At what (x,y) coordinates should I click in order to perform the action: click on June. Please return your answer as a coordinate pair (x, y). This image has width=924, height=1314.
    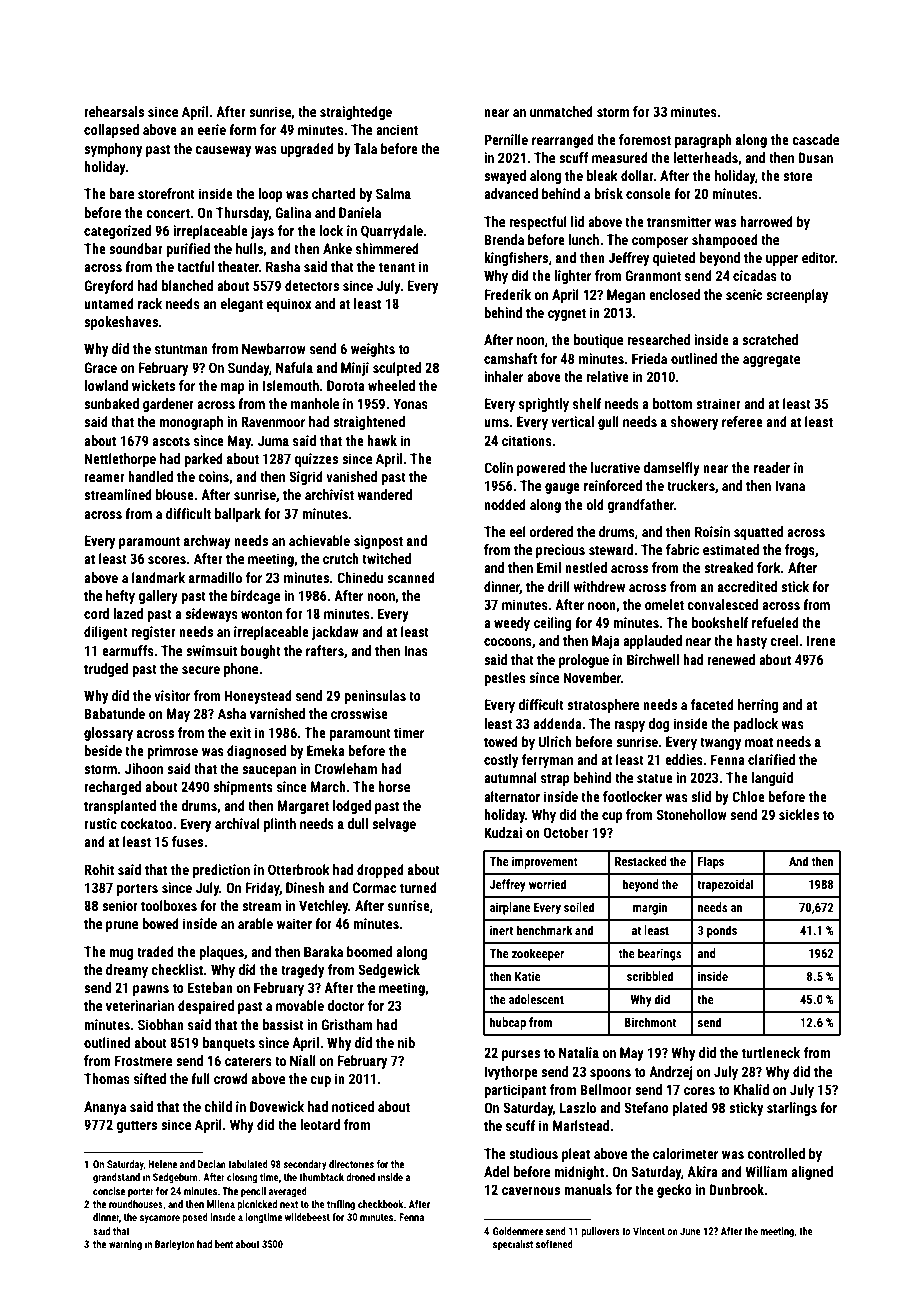
    Looking at the image, I should click on (690, 1231).
